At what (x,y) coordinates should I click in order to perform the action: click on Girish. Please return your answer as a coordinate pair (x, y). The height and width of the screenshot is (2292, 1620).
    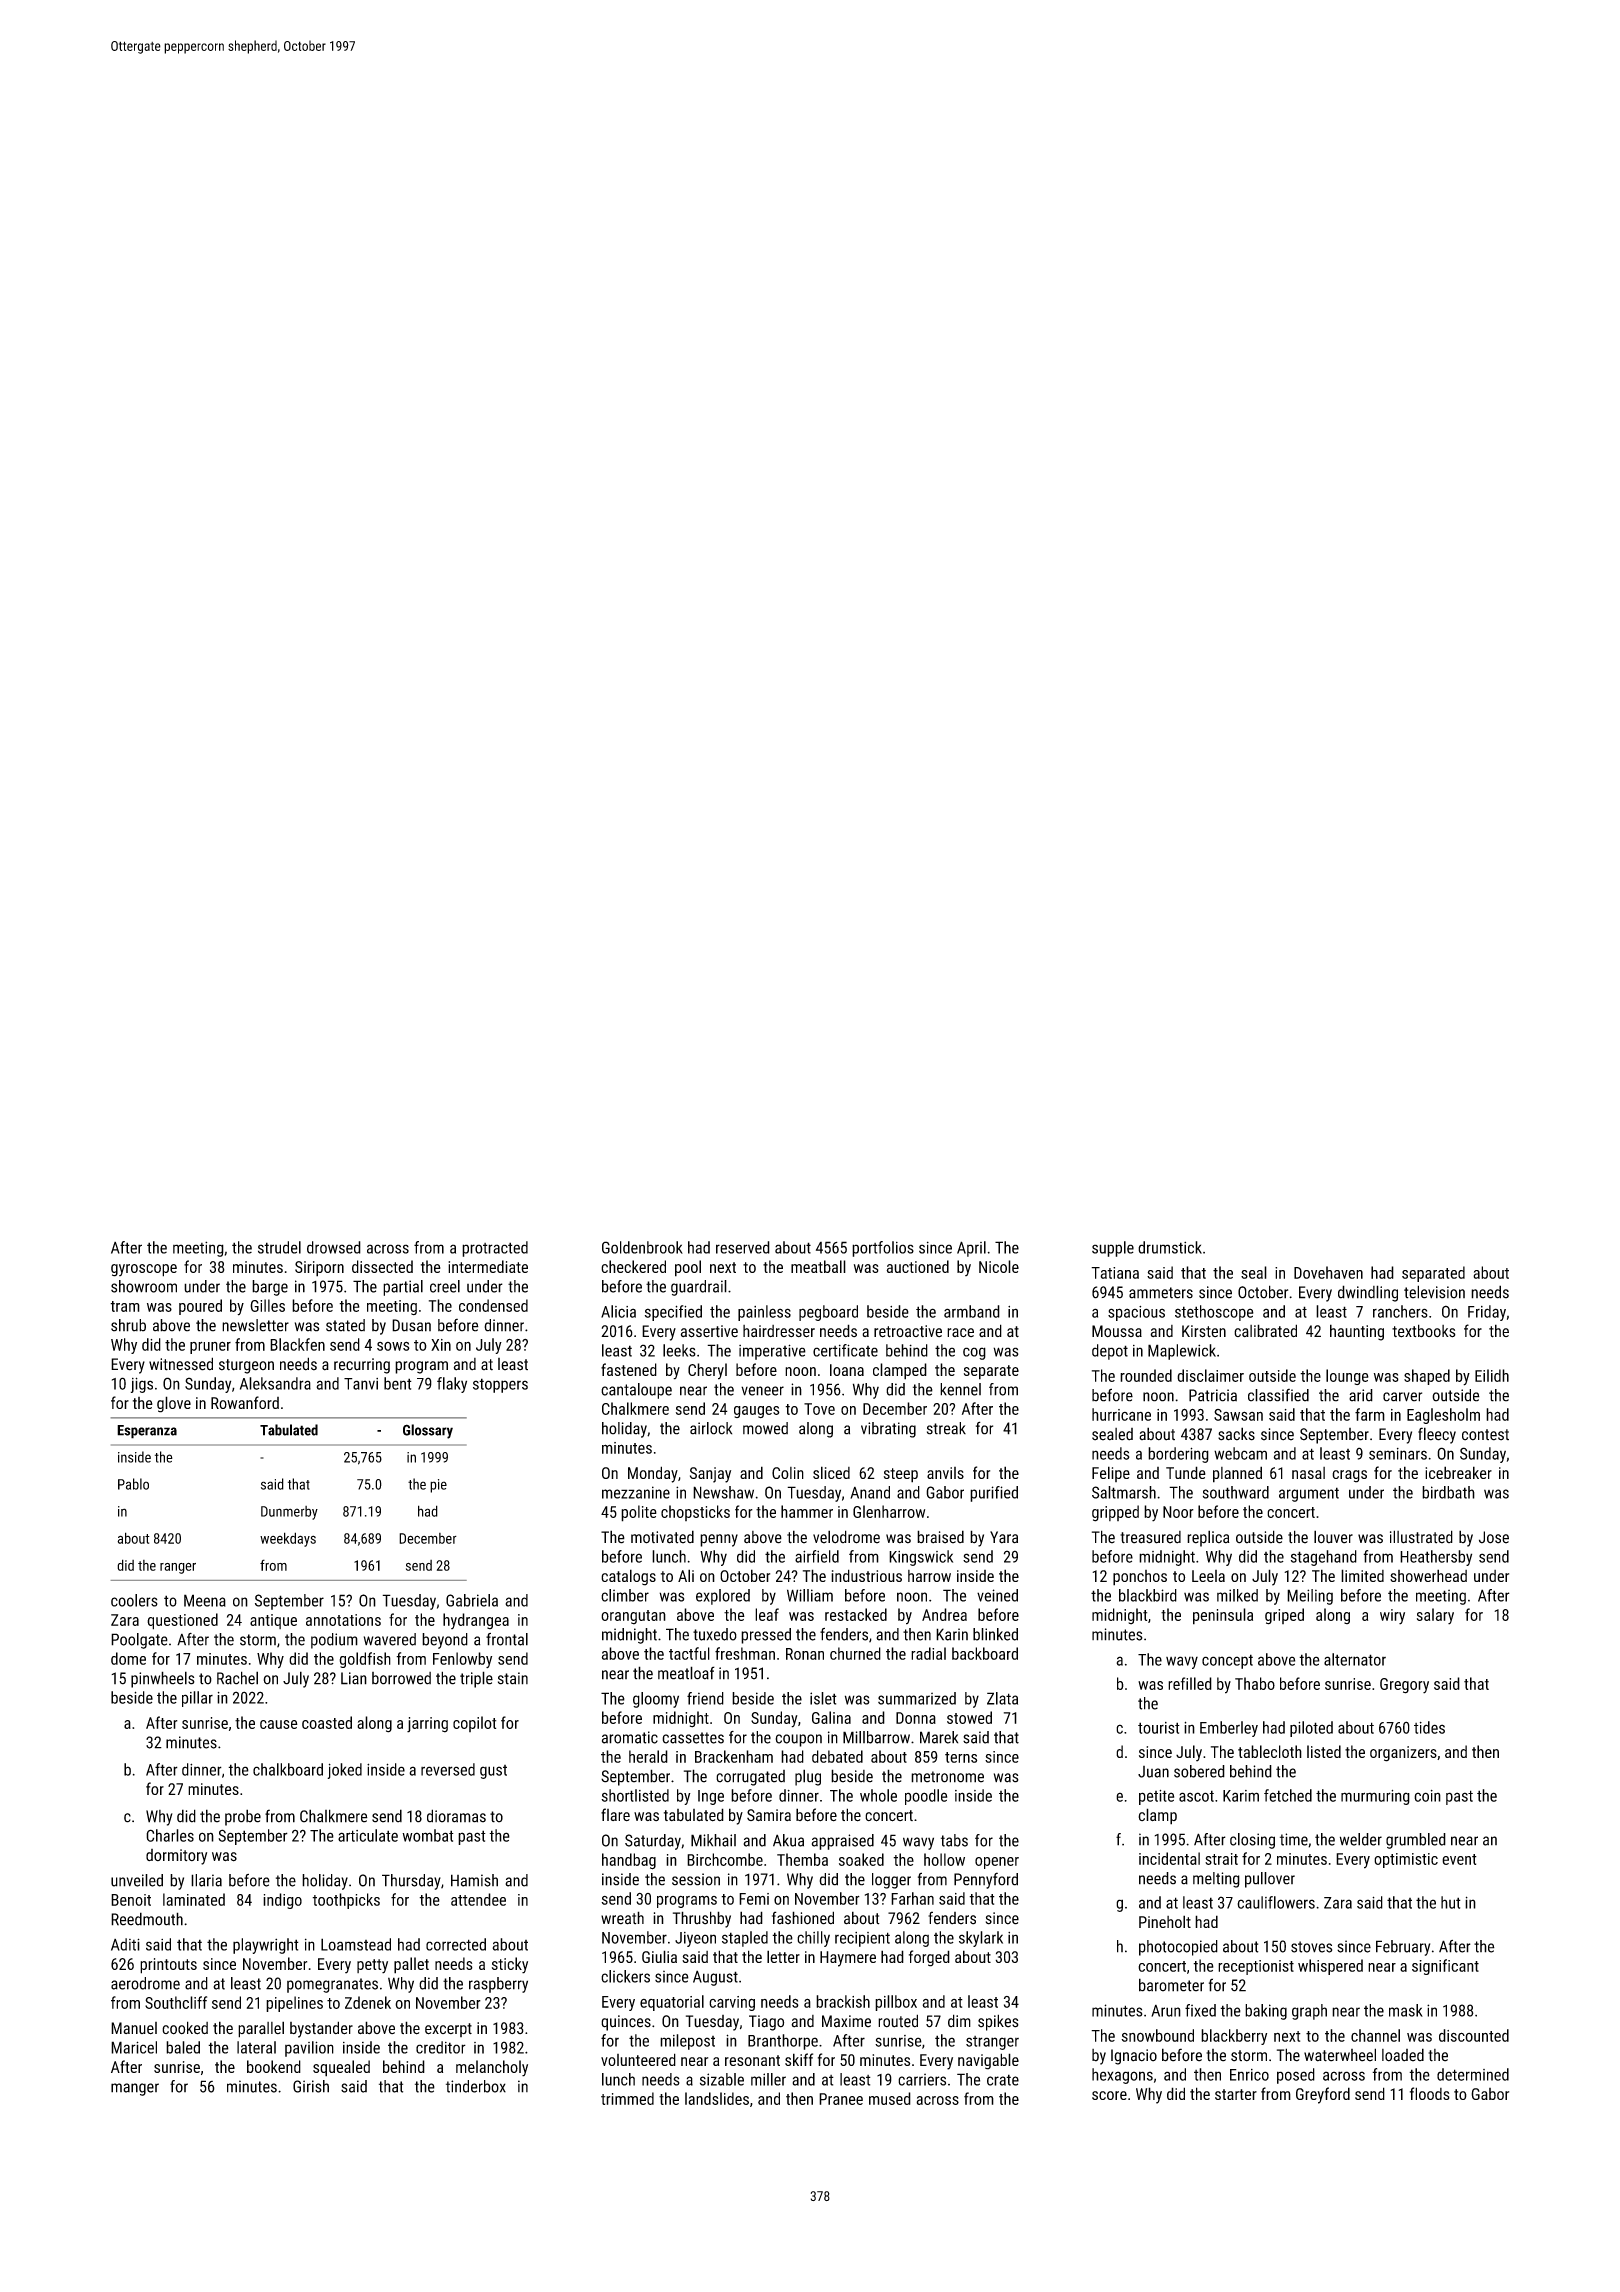
    Looking at the image, I should click on (311, 2086).
